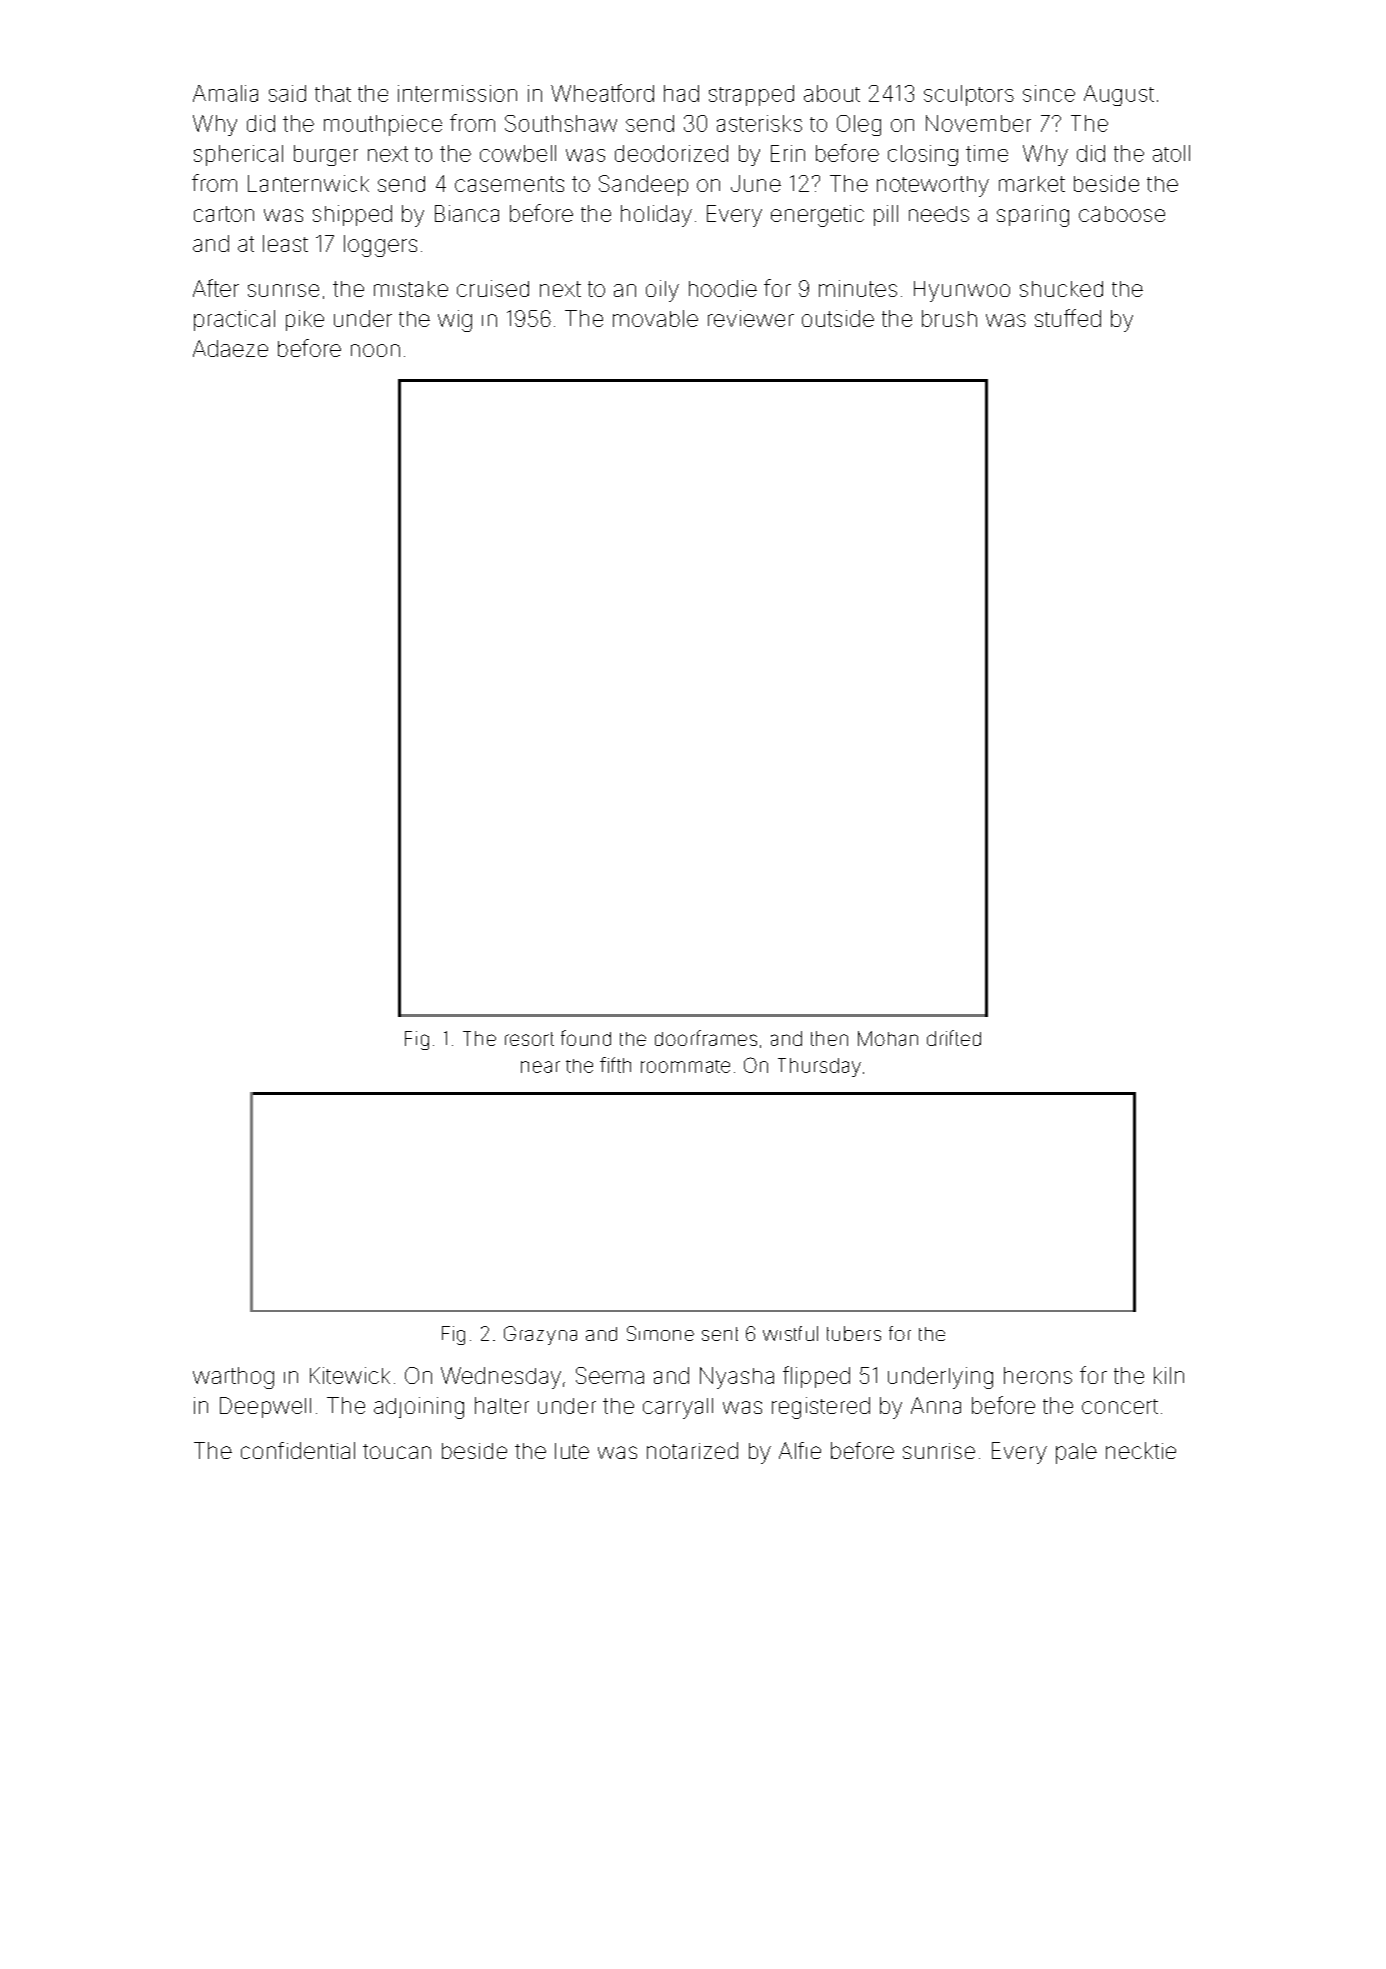 The image size is (1386, 1969). I want to click on doorframes, so click(706, 1038).
